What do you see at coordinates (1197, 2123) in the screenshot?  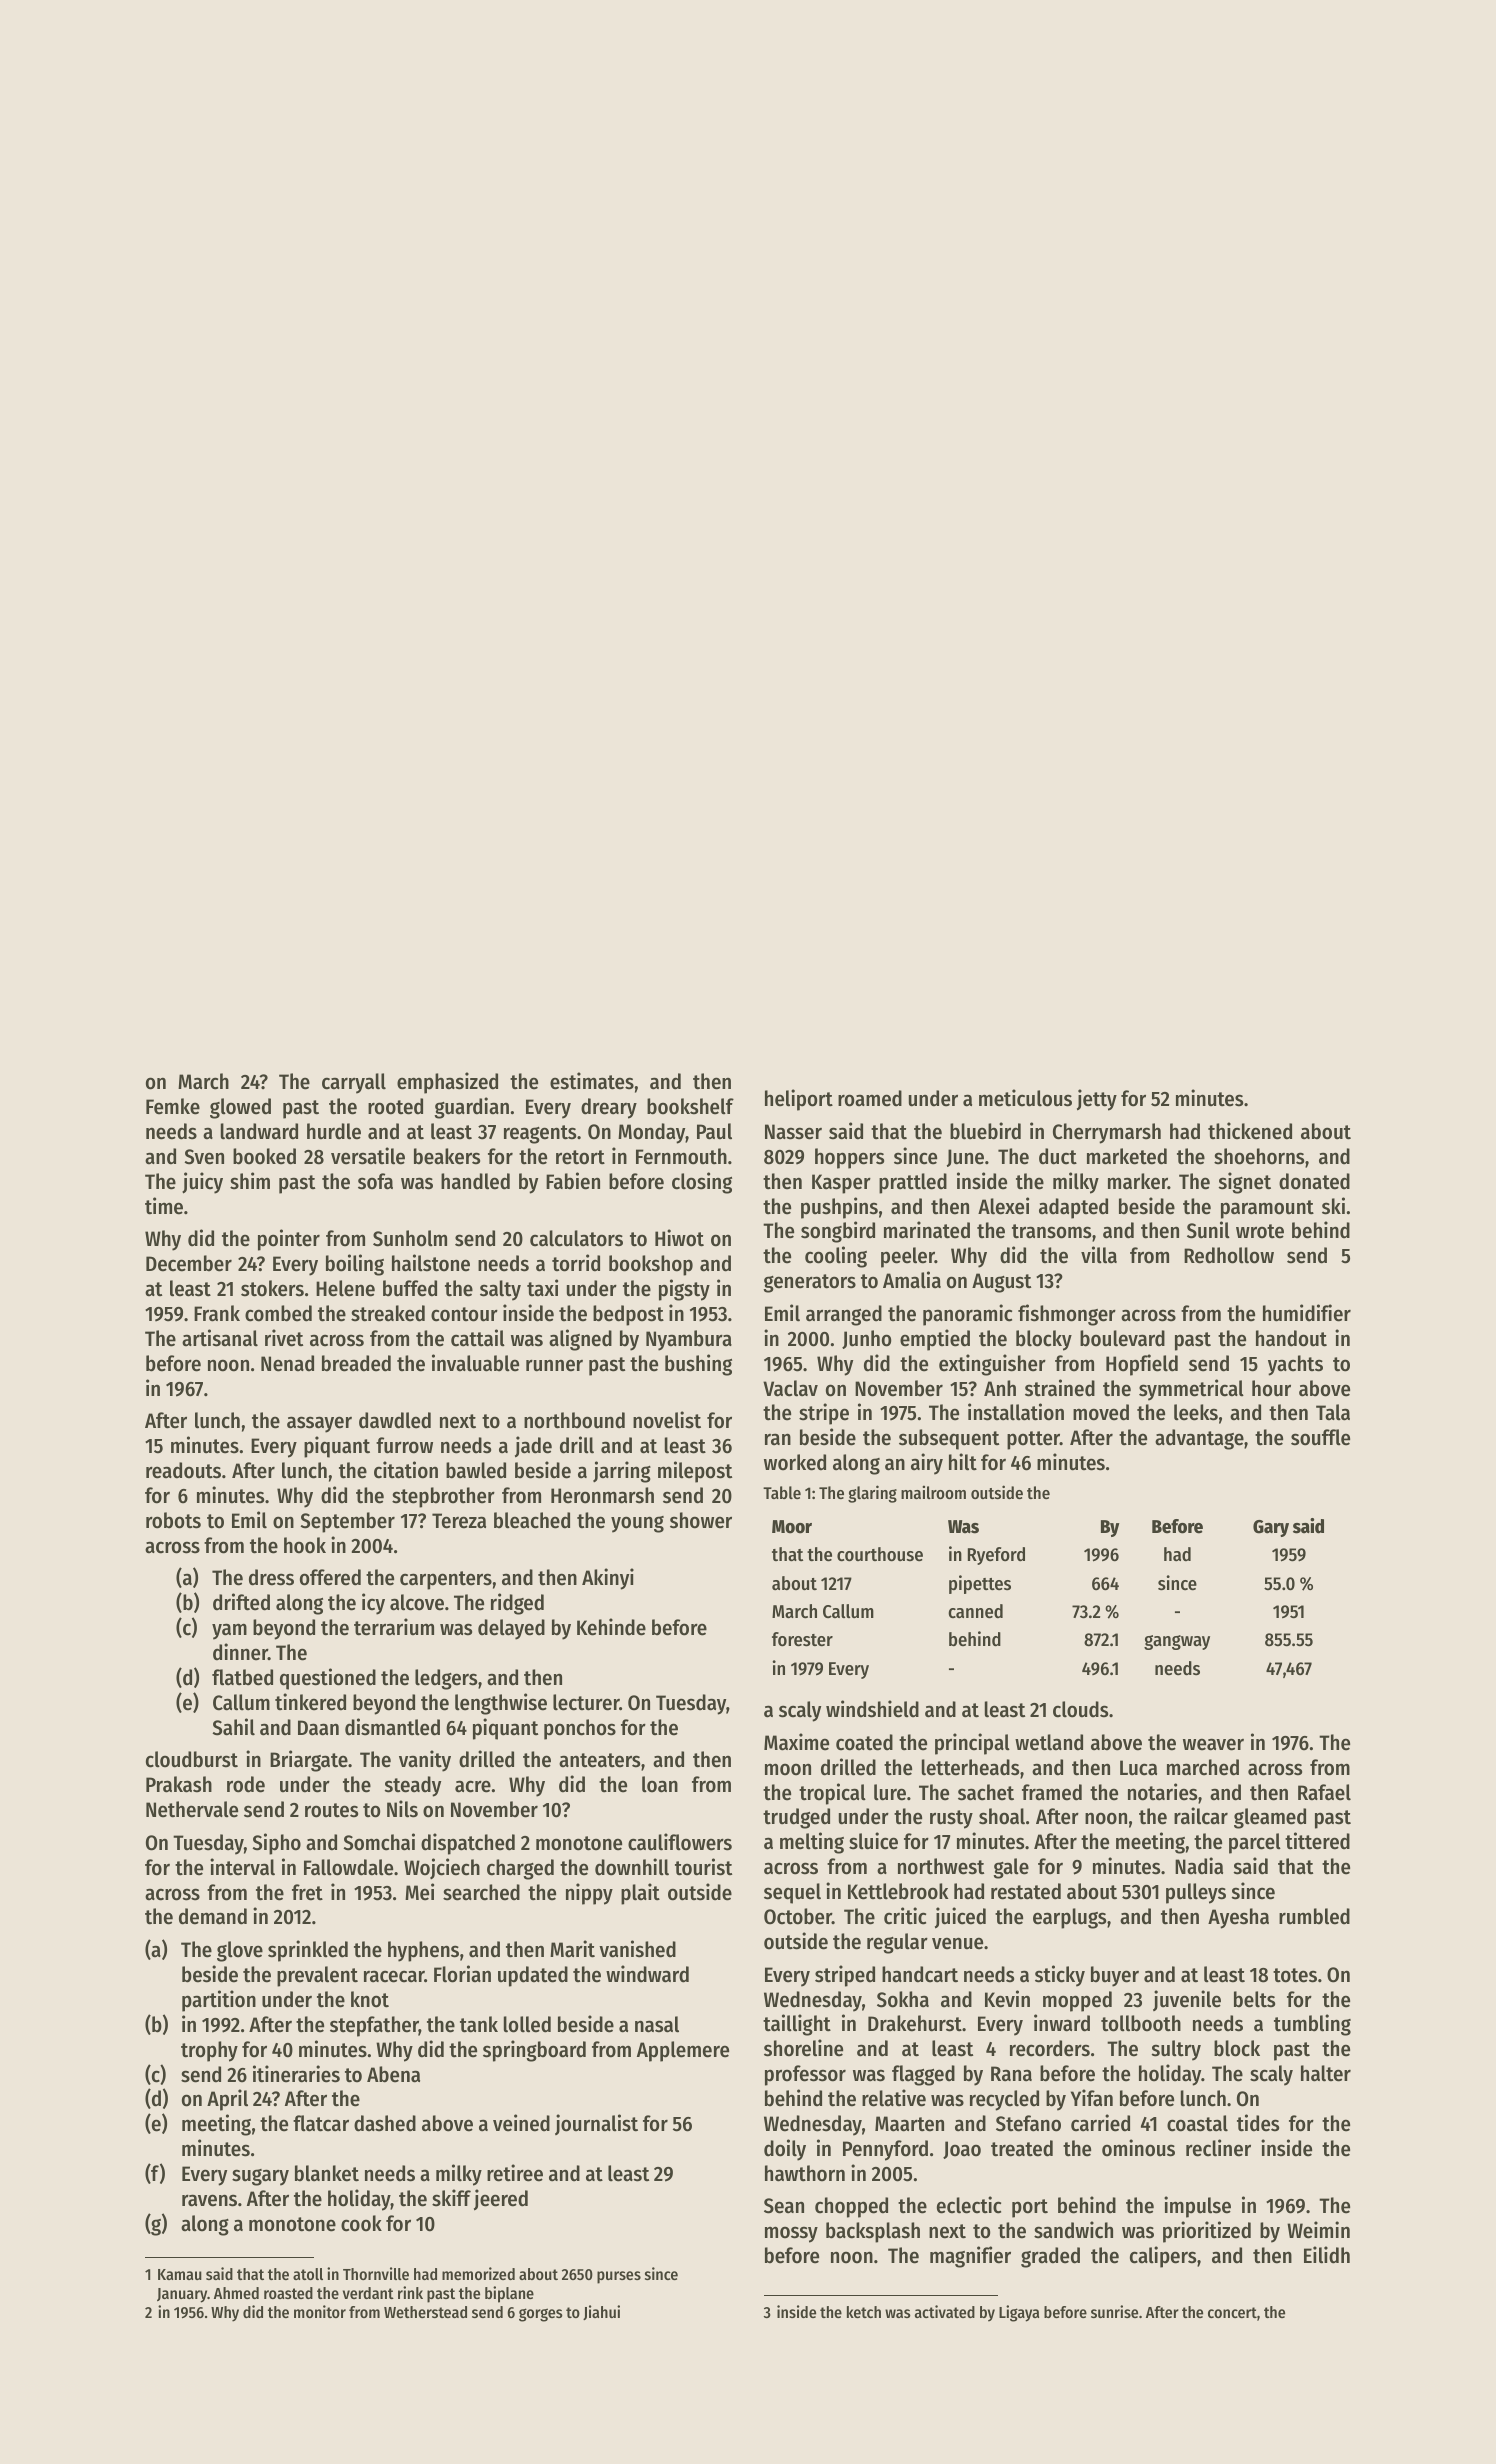 I see `coastal` at bounding box center [1197, 2123].
